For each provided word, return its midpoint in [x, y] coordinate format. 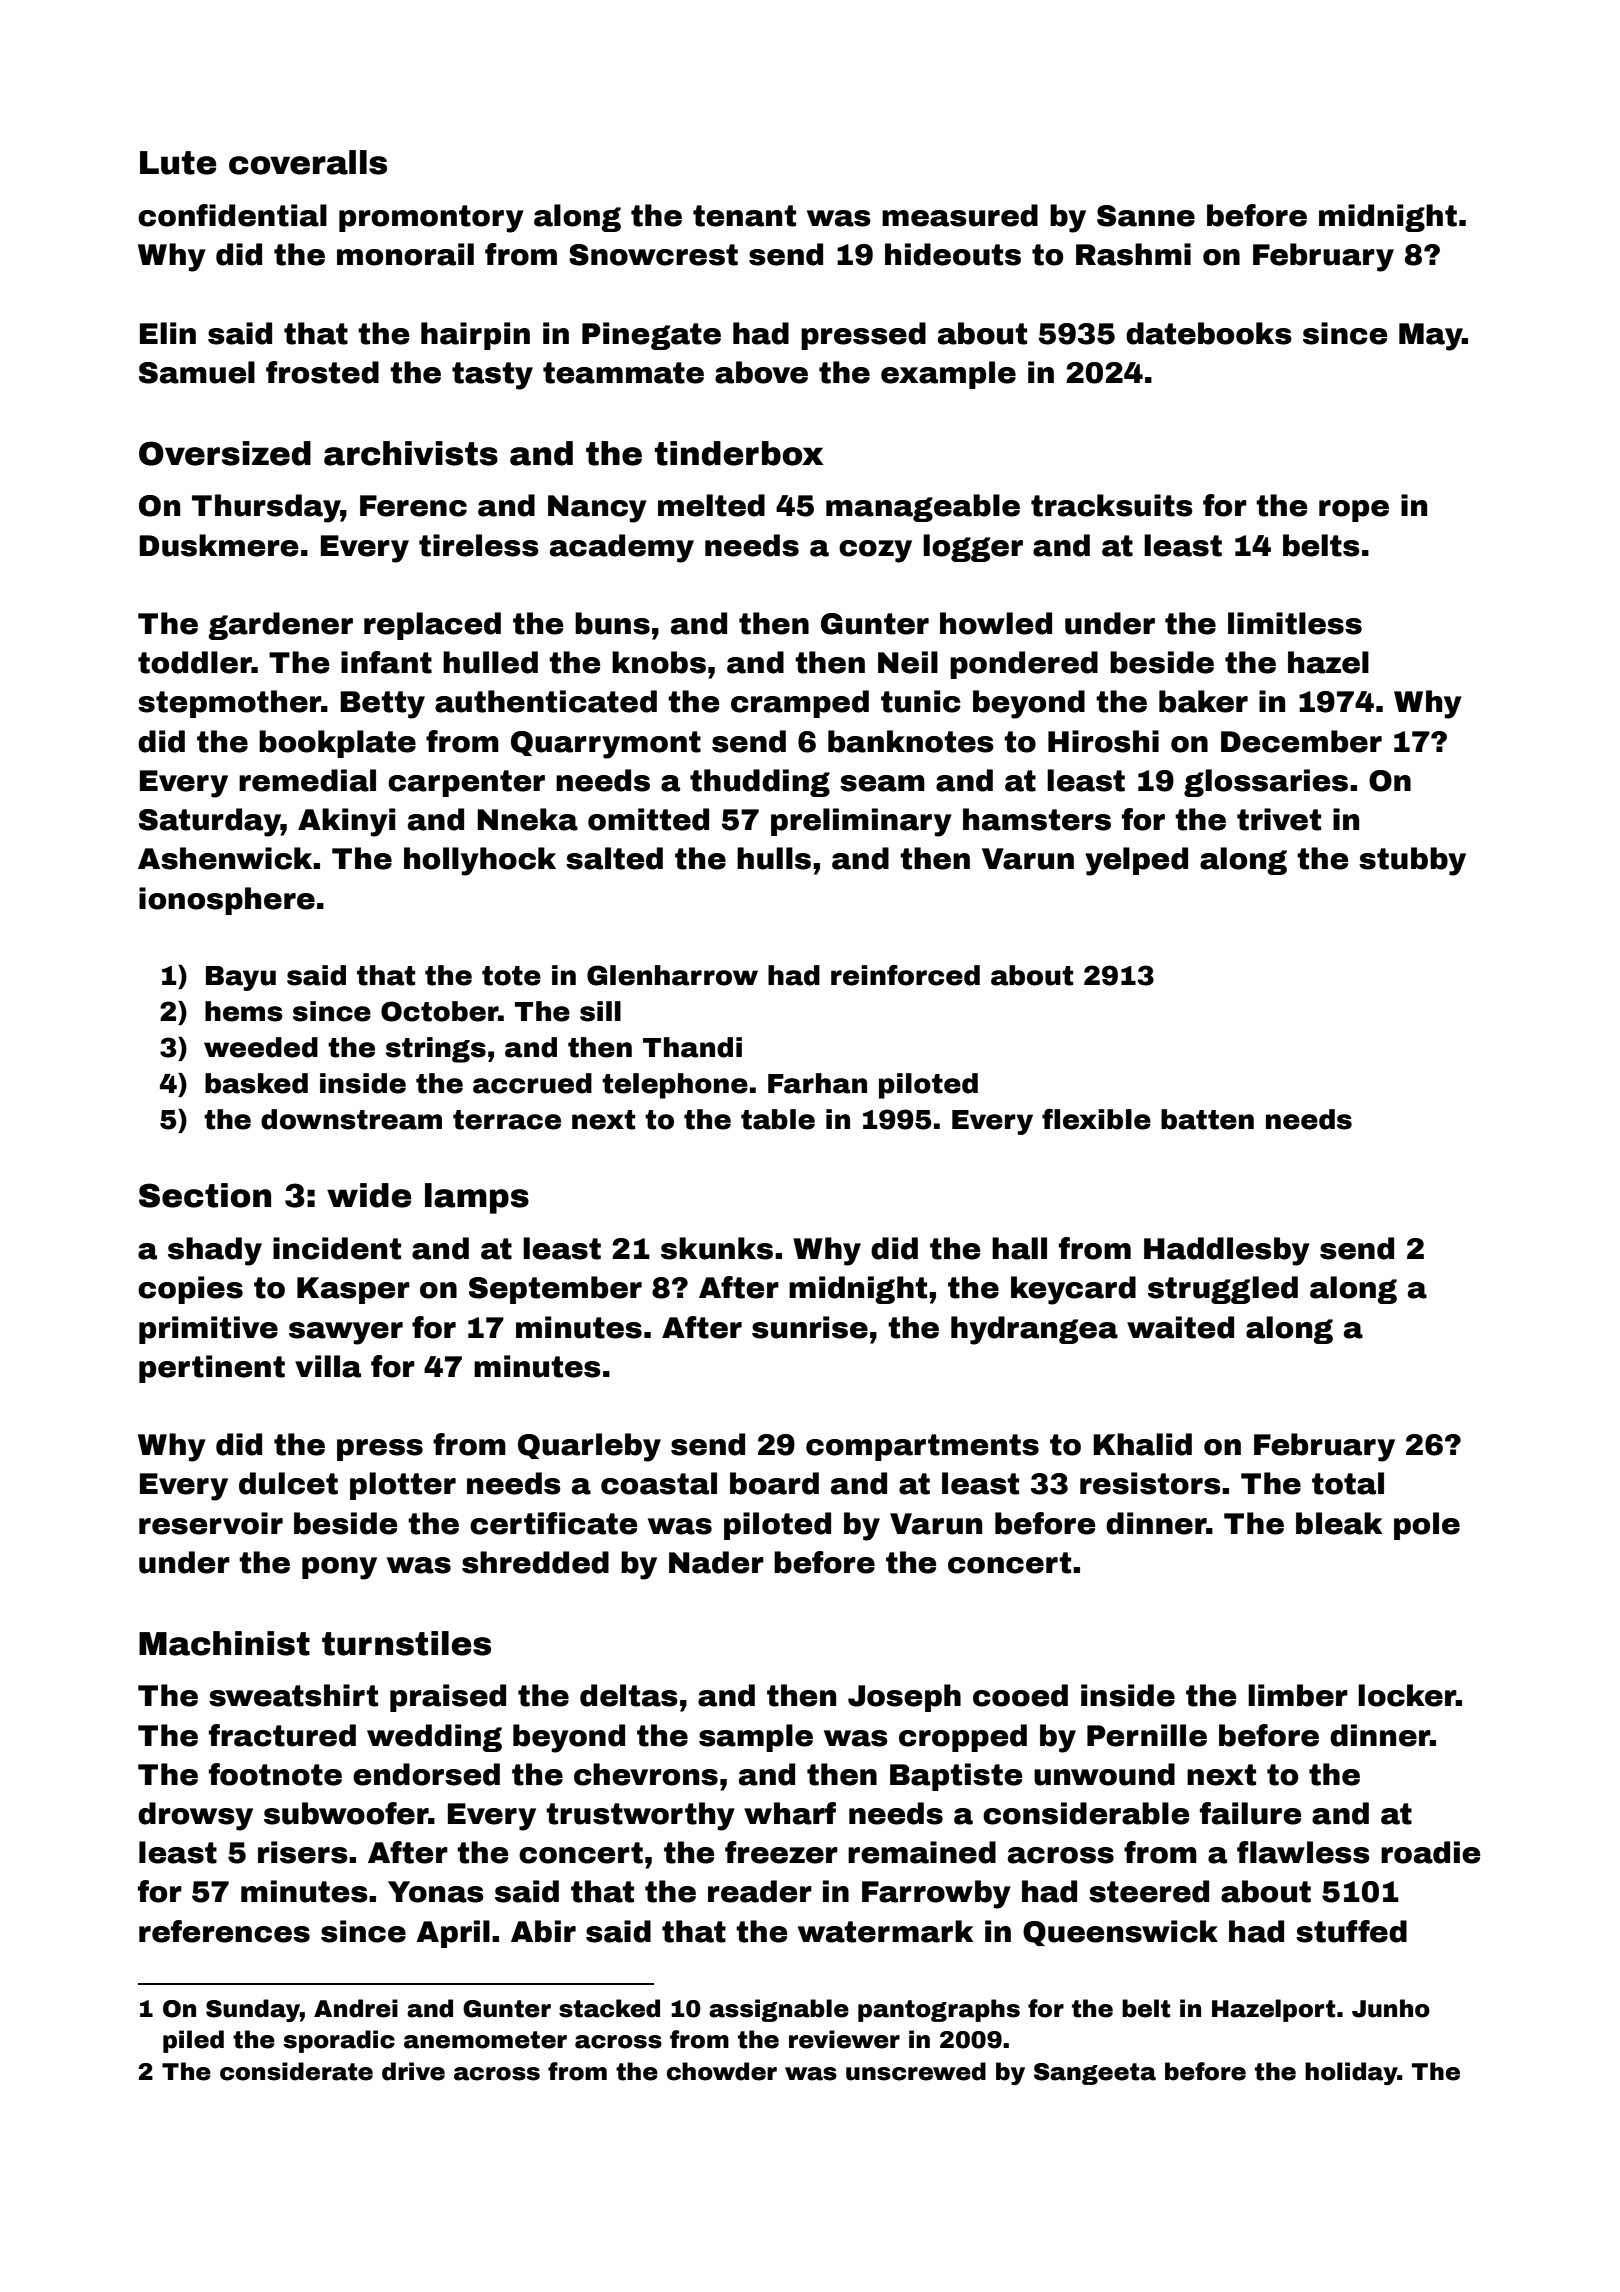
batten [1207, 1119]
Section [205, 1195]
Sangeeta [1095, 2074]
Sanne [1146, 216]
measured [960, 215]
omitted [648, 819]
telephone [675, 1086]
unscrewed [916, 2071]
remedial [307, 780]
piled [193, 2041]
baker [1203, 701]
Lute [178, 163]
